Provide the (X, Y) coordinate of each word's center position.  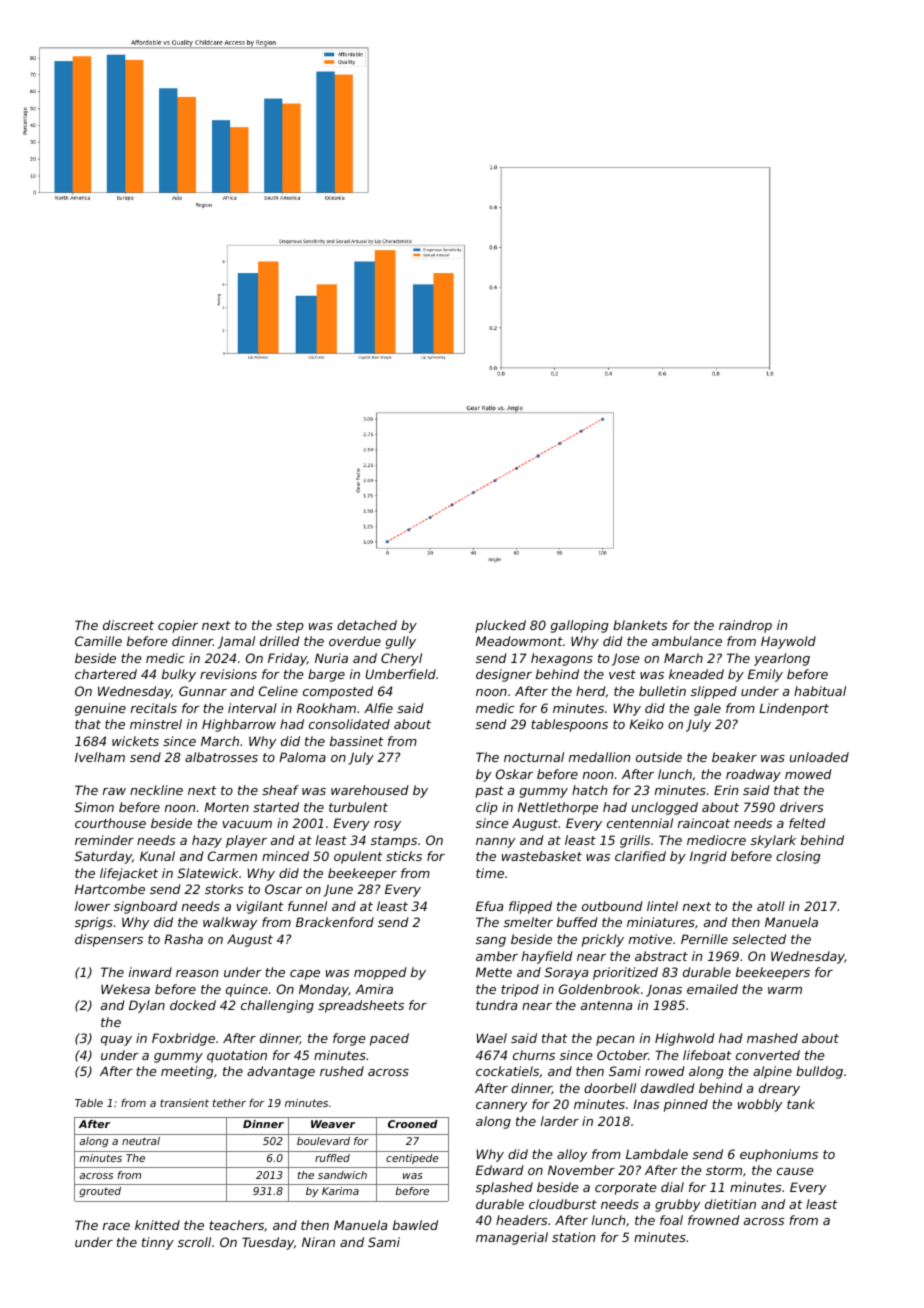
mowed (808, 774)
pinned (686, 1105)
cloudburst (563, 1204)
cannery (501, 1107)
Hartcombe (110, 889)
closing (798, 857)
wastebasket (542, 856)
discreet (128, 625)
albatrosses (221, 757)
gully (401, 642)
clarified (640, 856)
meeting (187, 1072)
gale (707, 709)
